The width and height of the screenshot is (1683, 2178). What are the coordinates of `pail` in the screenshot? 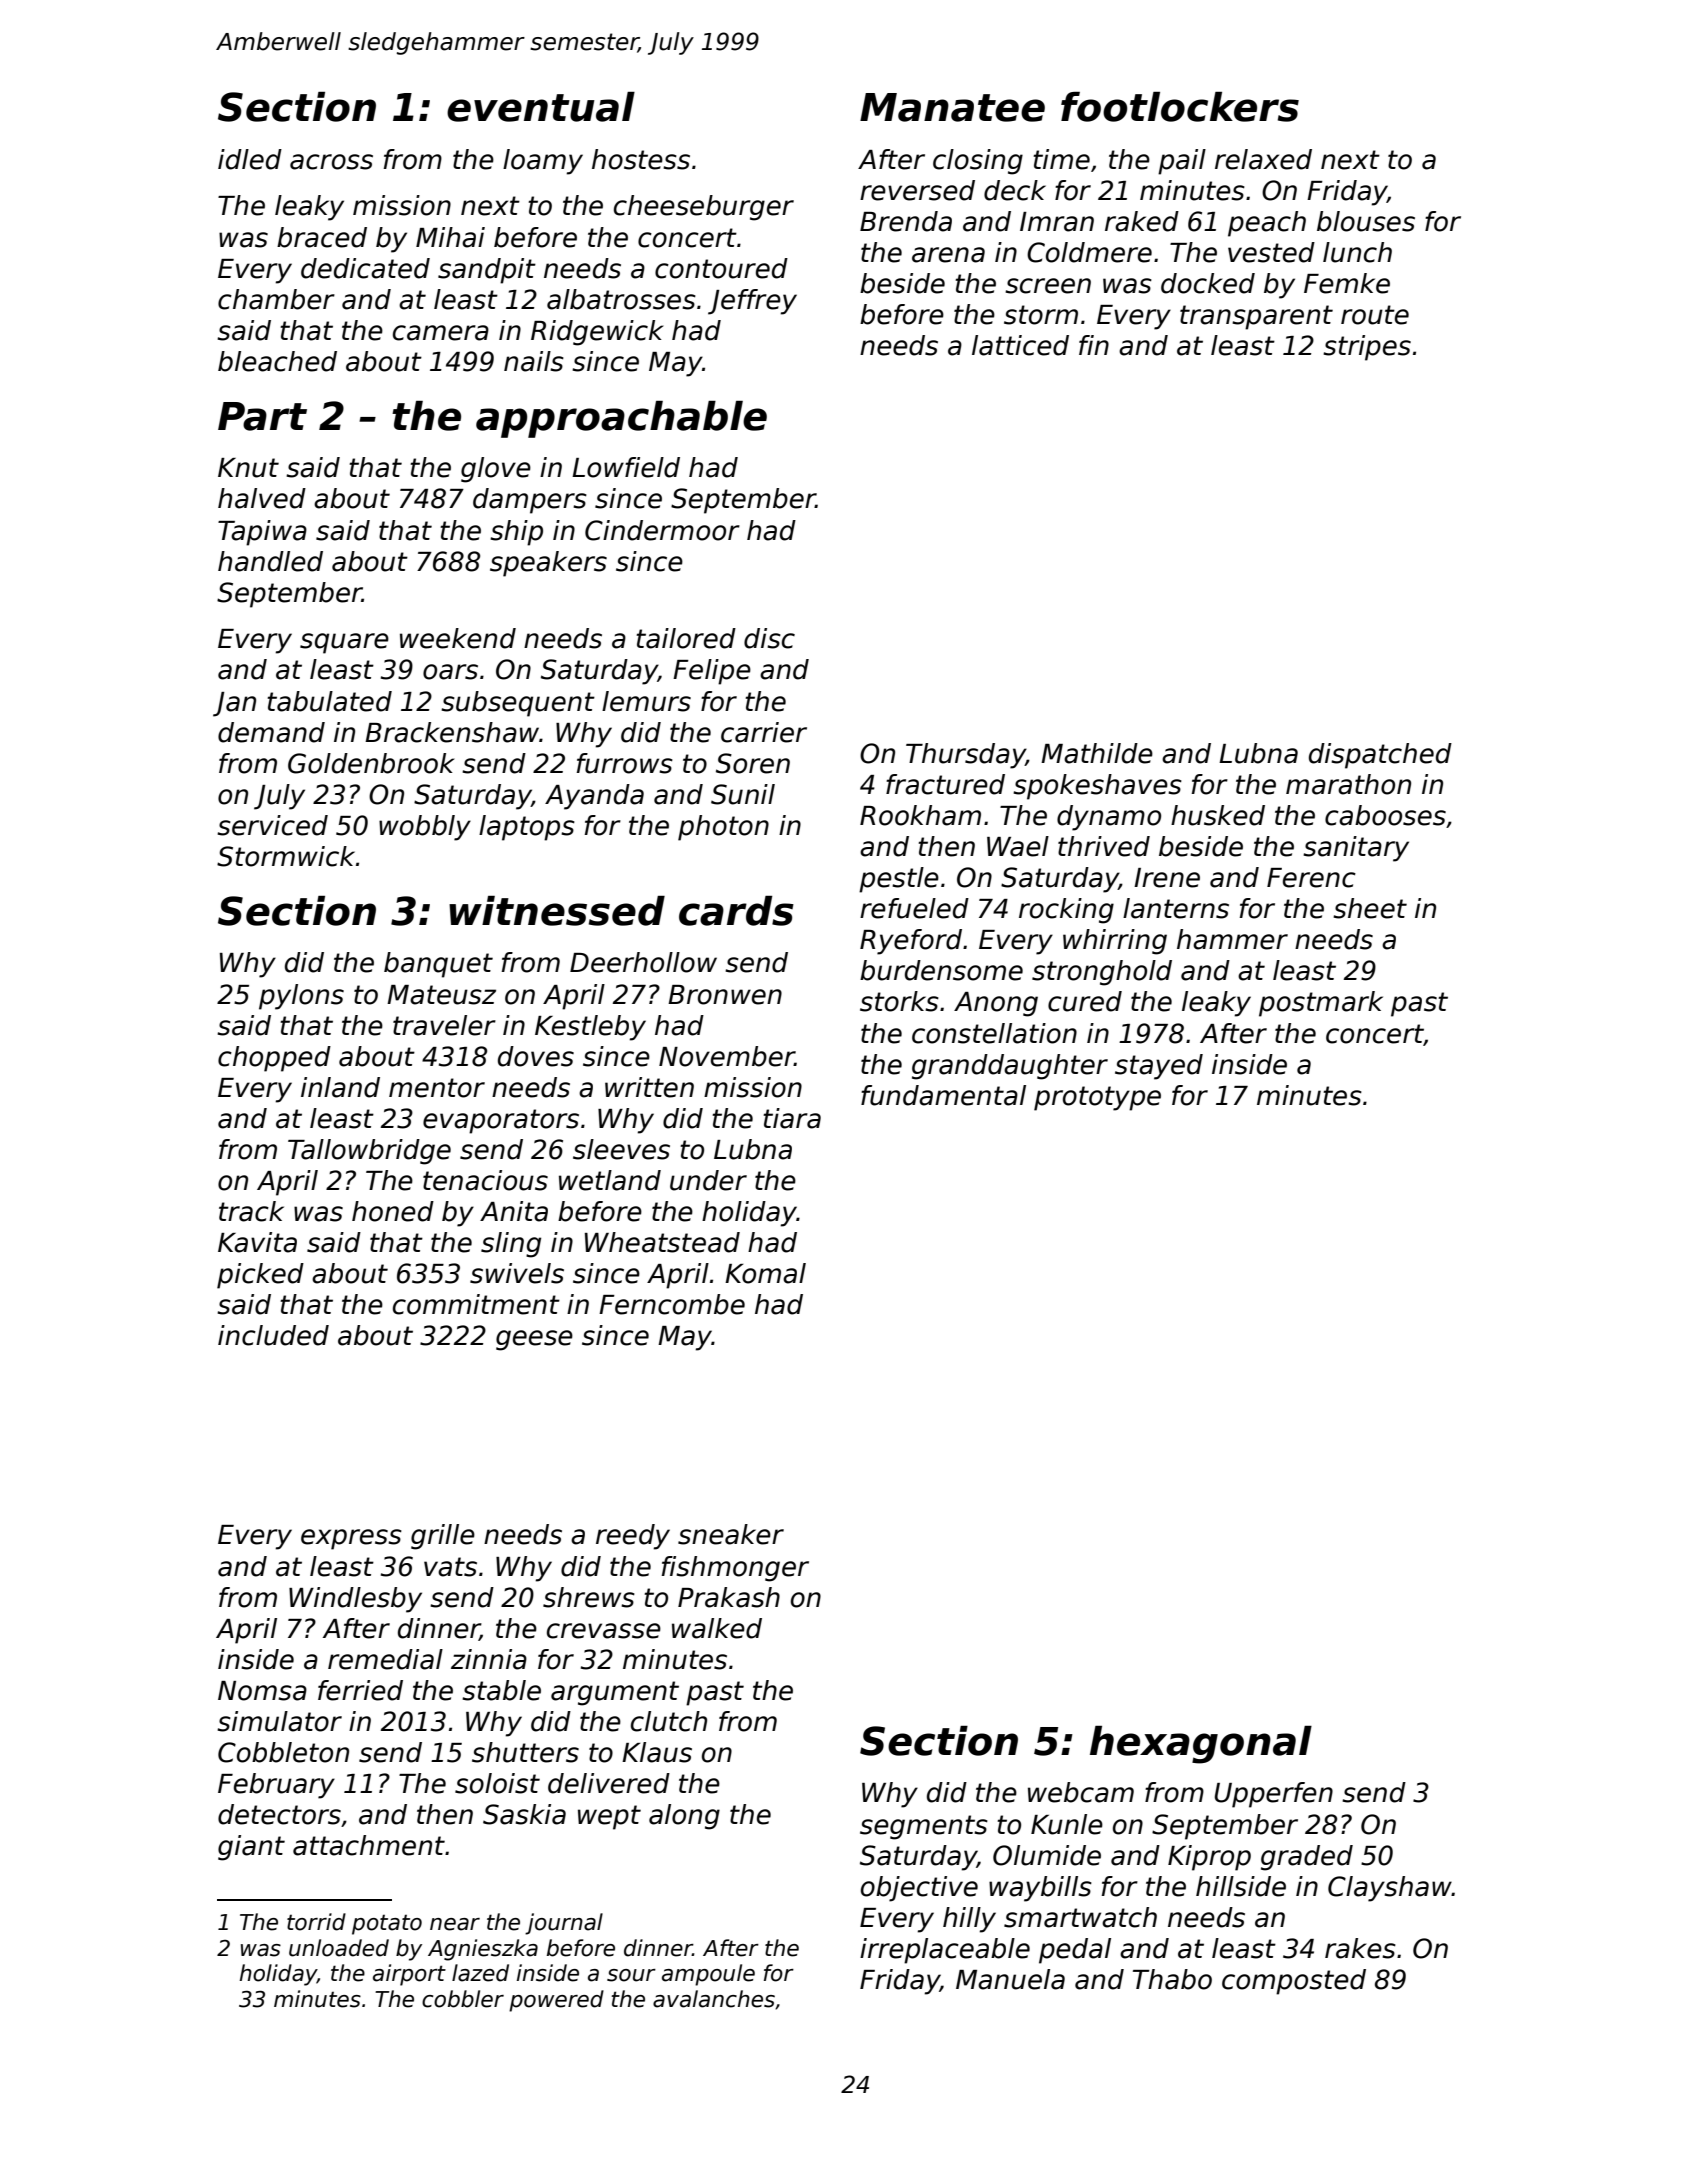 It's located at (1182, 162).
